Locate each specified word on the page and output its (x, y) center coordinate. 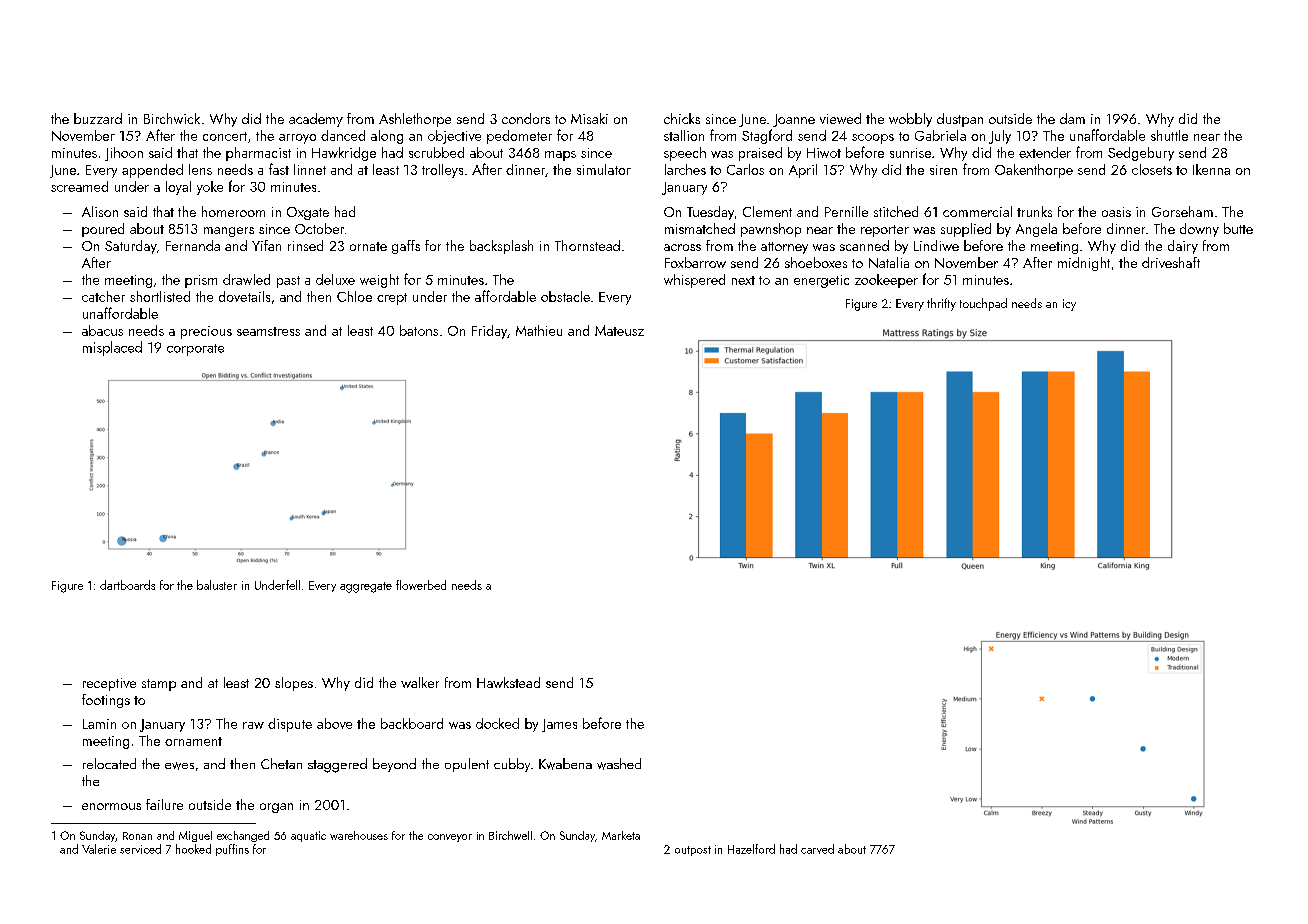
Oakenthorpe (1034, 171)
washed (619, 764)
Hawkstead (508, 682)
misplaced (112, 348)
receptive (109, 684)
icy (1069, 305)
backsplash (501, 247)
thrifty (941, 304)
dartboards (127, 585)
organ (276, 808)
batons (419, 330)
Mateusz (619, 330)
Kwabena (565, 764)
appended (152, 171)
